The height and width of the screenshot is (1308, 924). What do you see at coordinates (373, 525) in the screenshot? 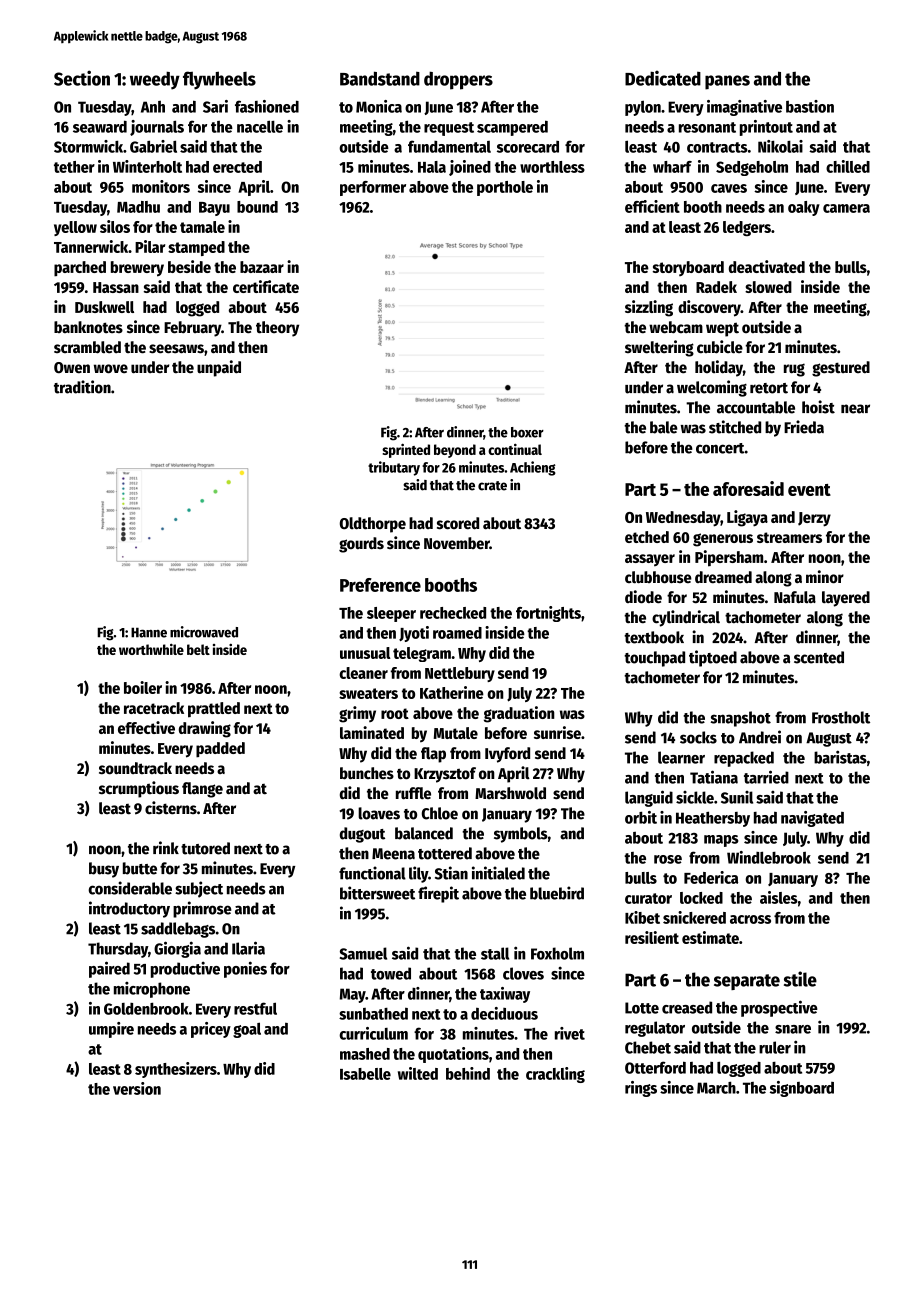
I see `Oldthorpe` at bounding box center [373, 525].
